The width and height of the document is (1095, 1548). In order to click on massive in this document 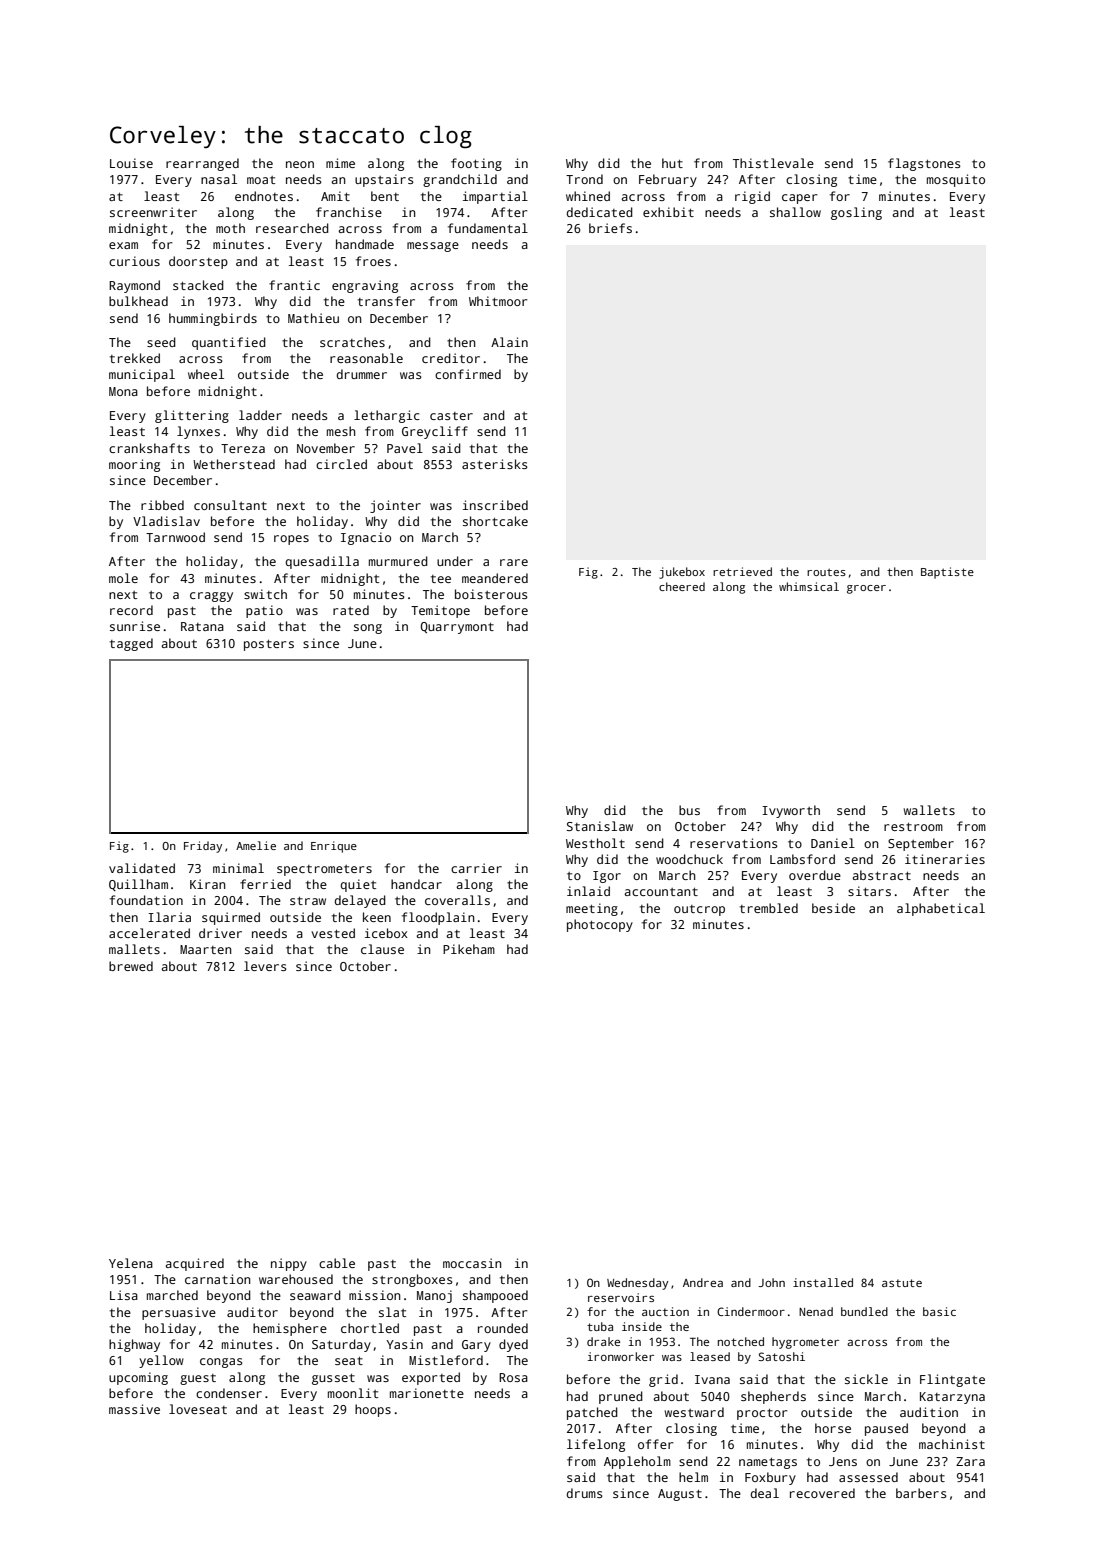, I will do `click(134, 1409)`.
